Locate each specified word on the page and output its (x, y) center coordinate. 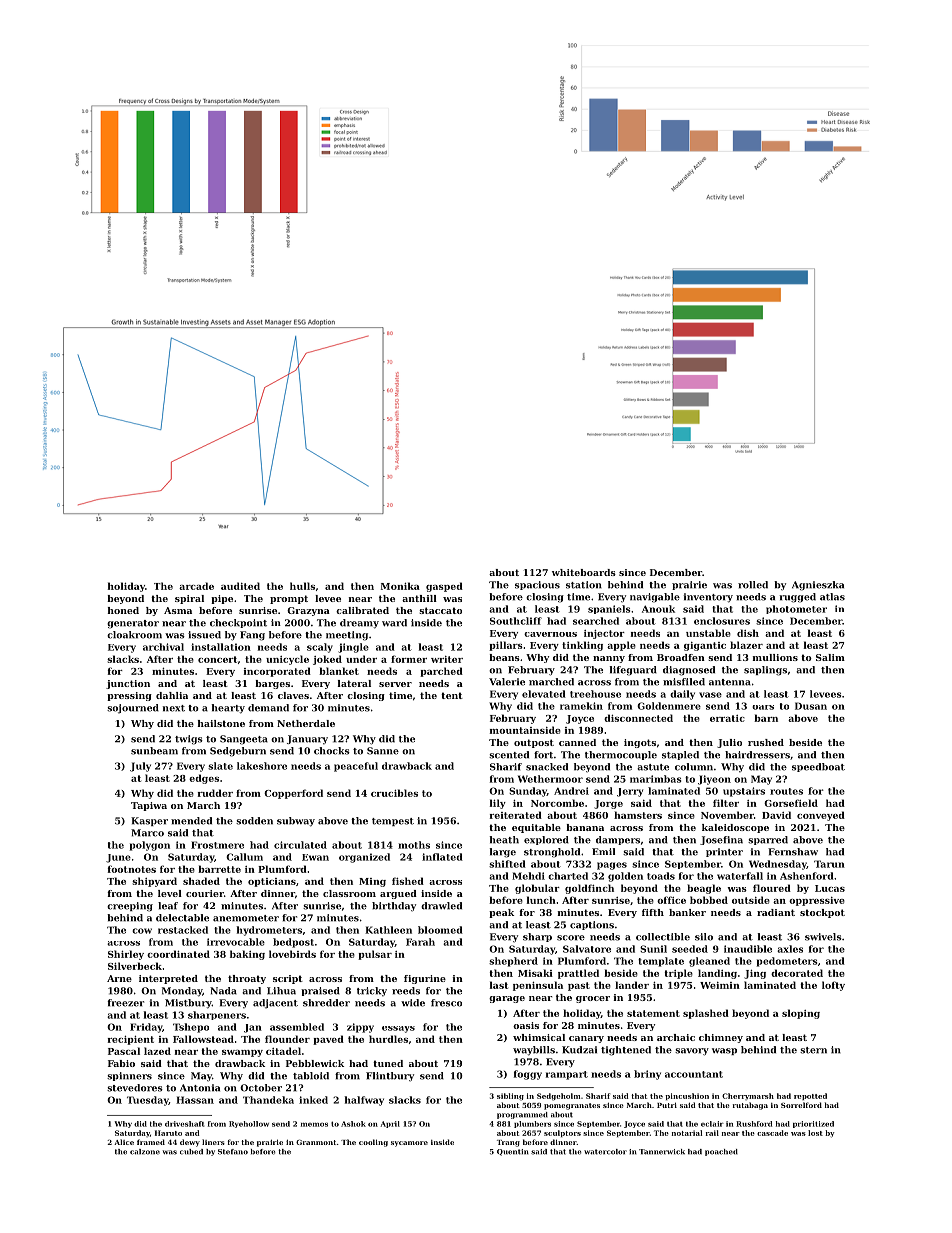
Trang (508, 1143)
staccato (440, 610)
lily (498, 804)
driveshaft (184, 1124)
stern (813, 1050)
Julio (729, 743)
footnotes (132, 869)
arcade (196, 586)
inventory (708, 598)
